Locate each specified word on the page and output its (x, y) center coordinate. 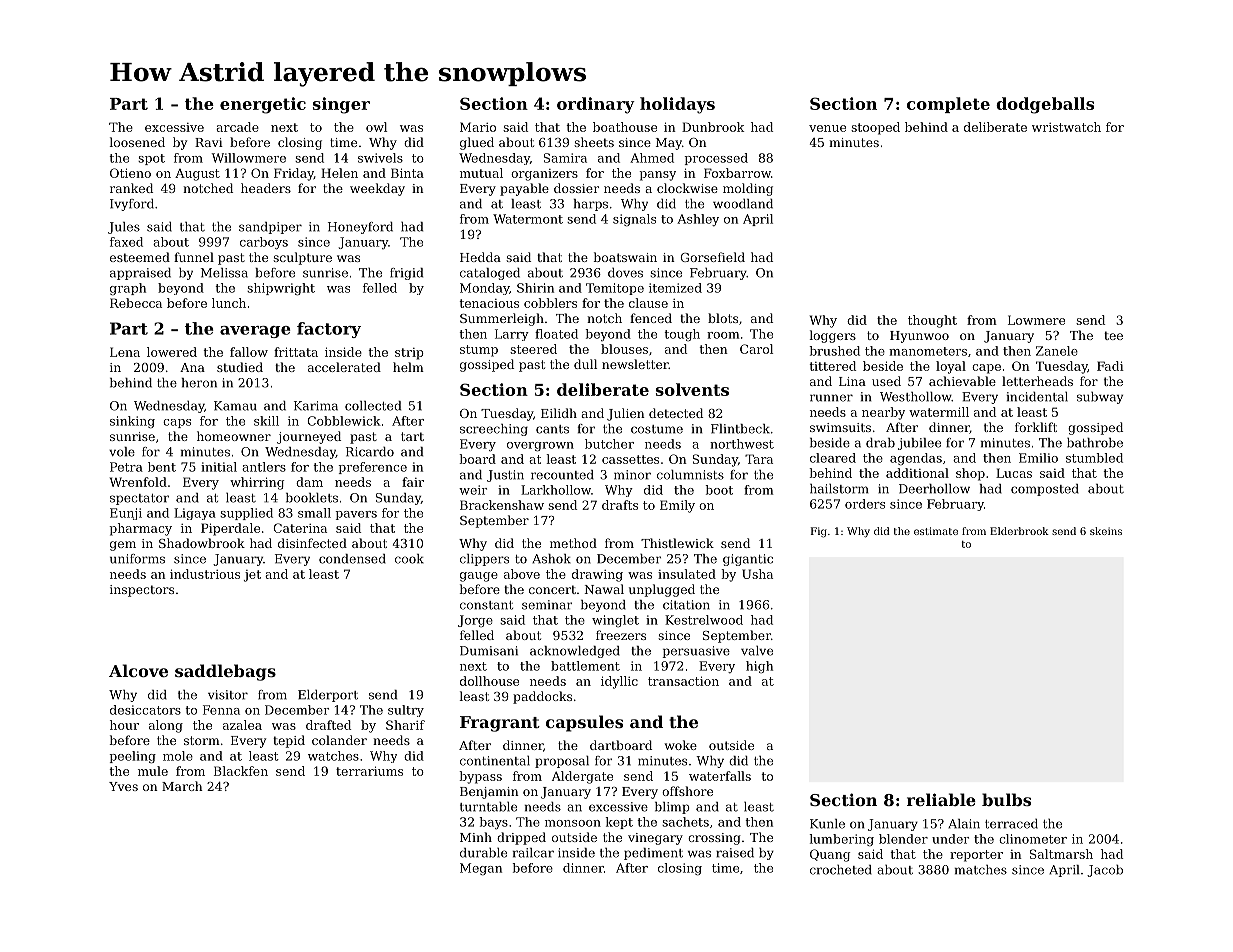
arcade (237, 127)
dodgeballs (1045, 105)
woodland (743, 204)
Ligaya (195, 514)
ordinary (596, 105)
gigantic (748, 560)
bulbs (1006, 799)
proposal (562, 762)
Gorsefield (712, 257)
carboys (264, 243)
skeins (1106, 531)
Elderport (328, 696)
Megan (481, 869)
